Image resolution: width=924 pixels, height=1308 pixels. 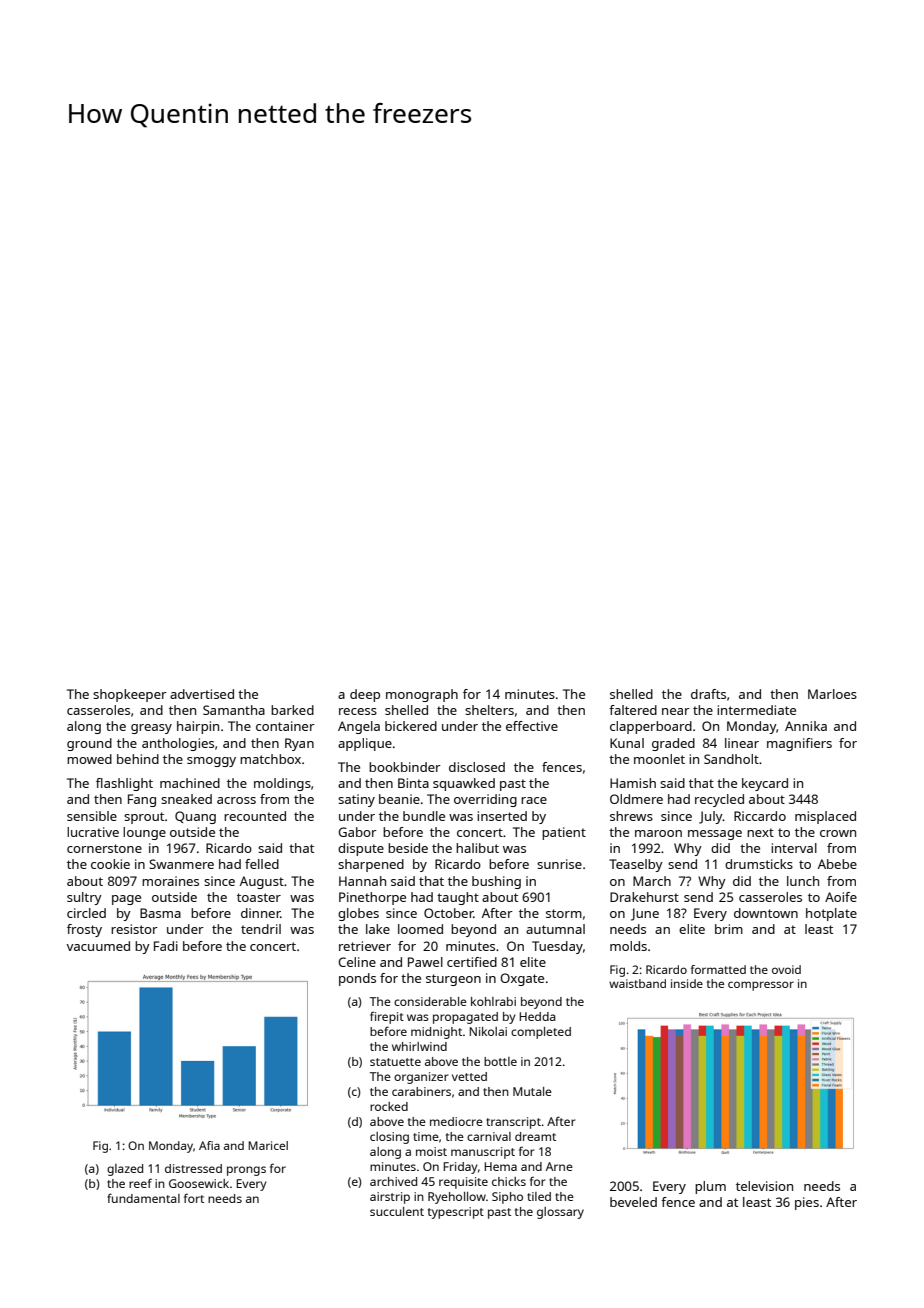 I want to click on ovoid, so click(x=786, y=969).
